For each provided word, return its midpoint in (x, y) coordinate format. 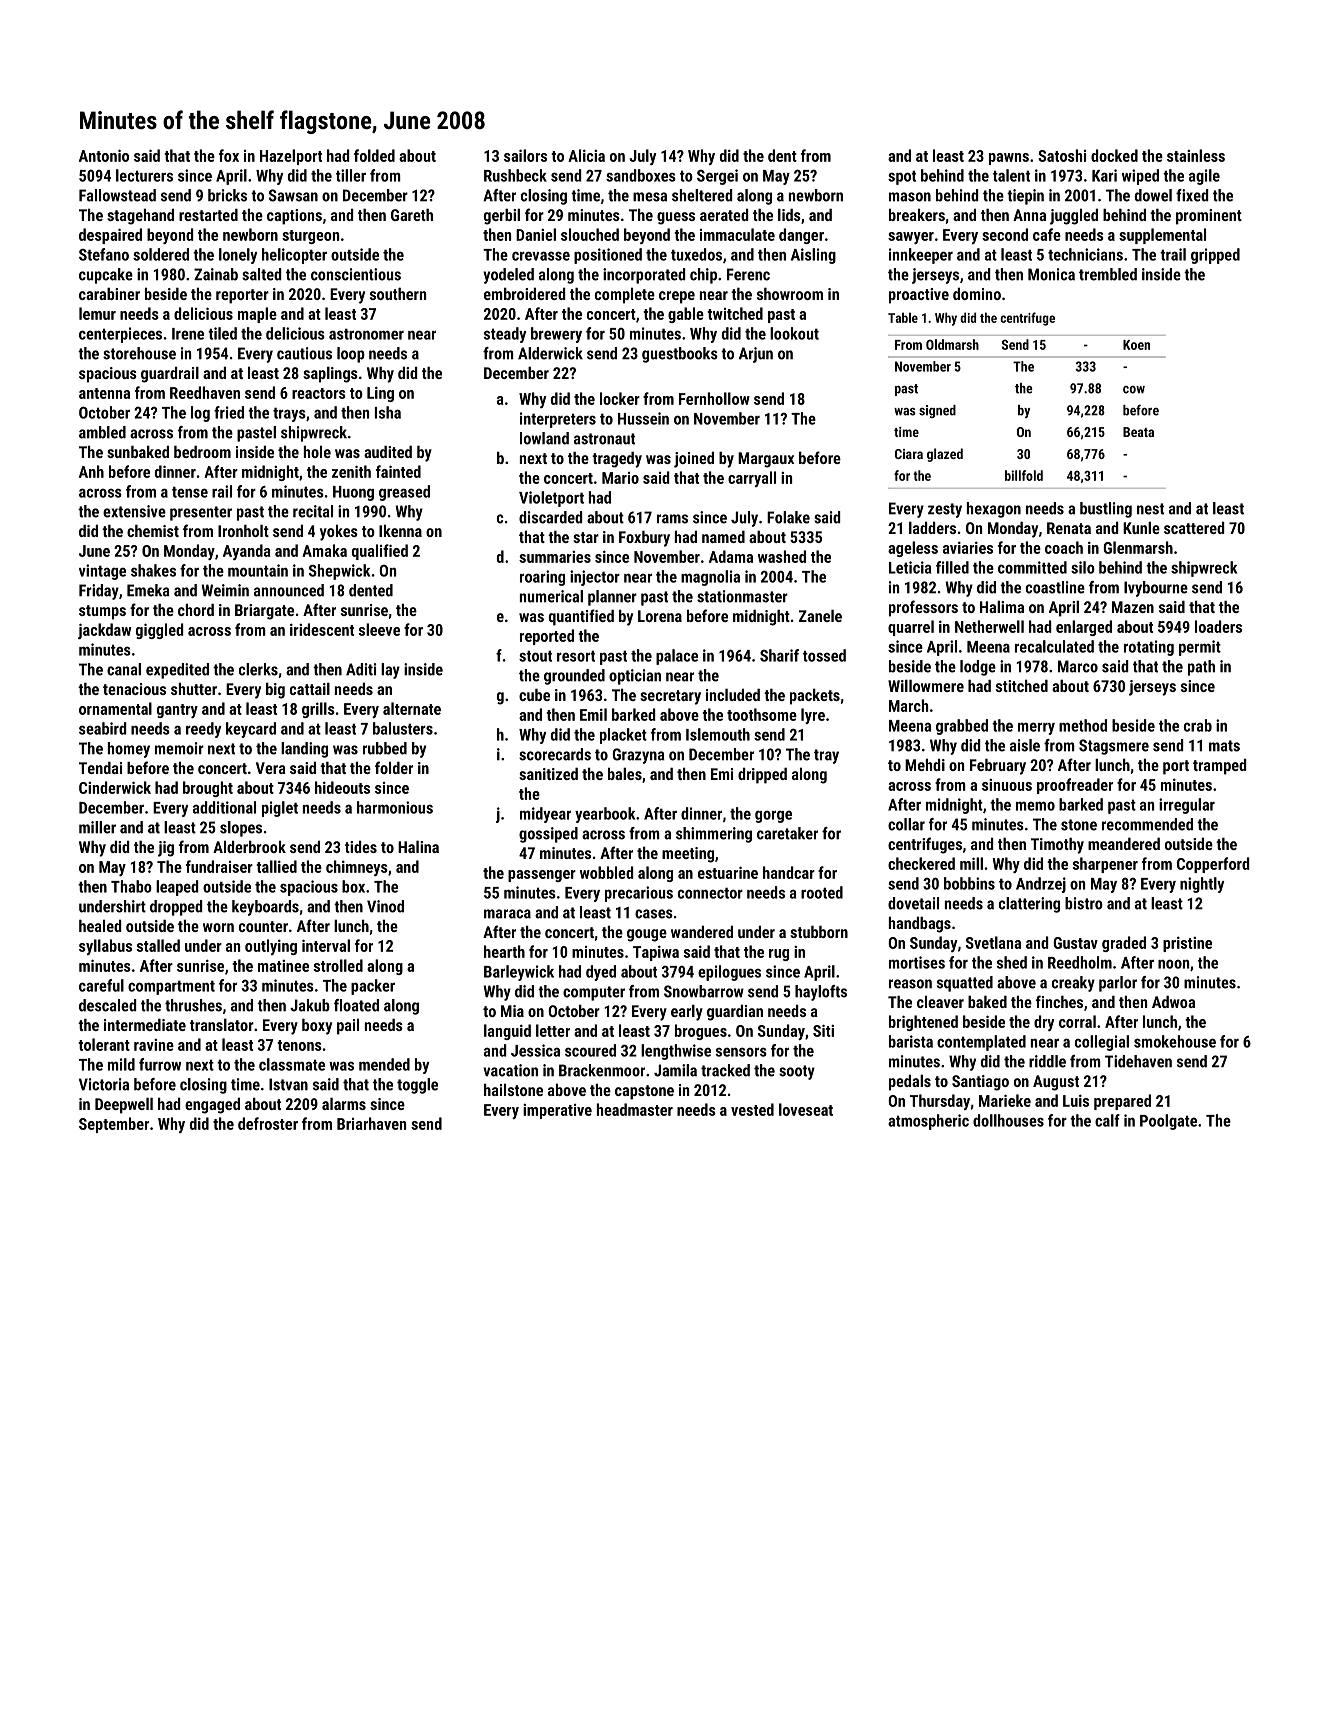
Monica (1051, 274)
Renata (1069, 528)
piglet (280, 809)
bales (625, 774)
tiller (351, 175)
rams (672, 519)
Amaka (324, 550)
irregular (1187, 806)
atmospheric (928, 1122)
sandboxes (641, 175)
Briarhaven (371, 1123)
